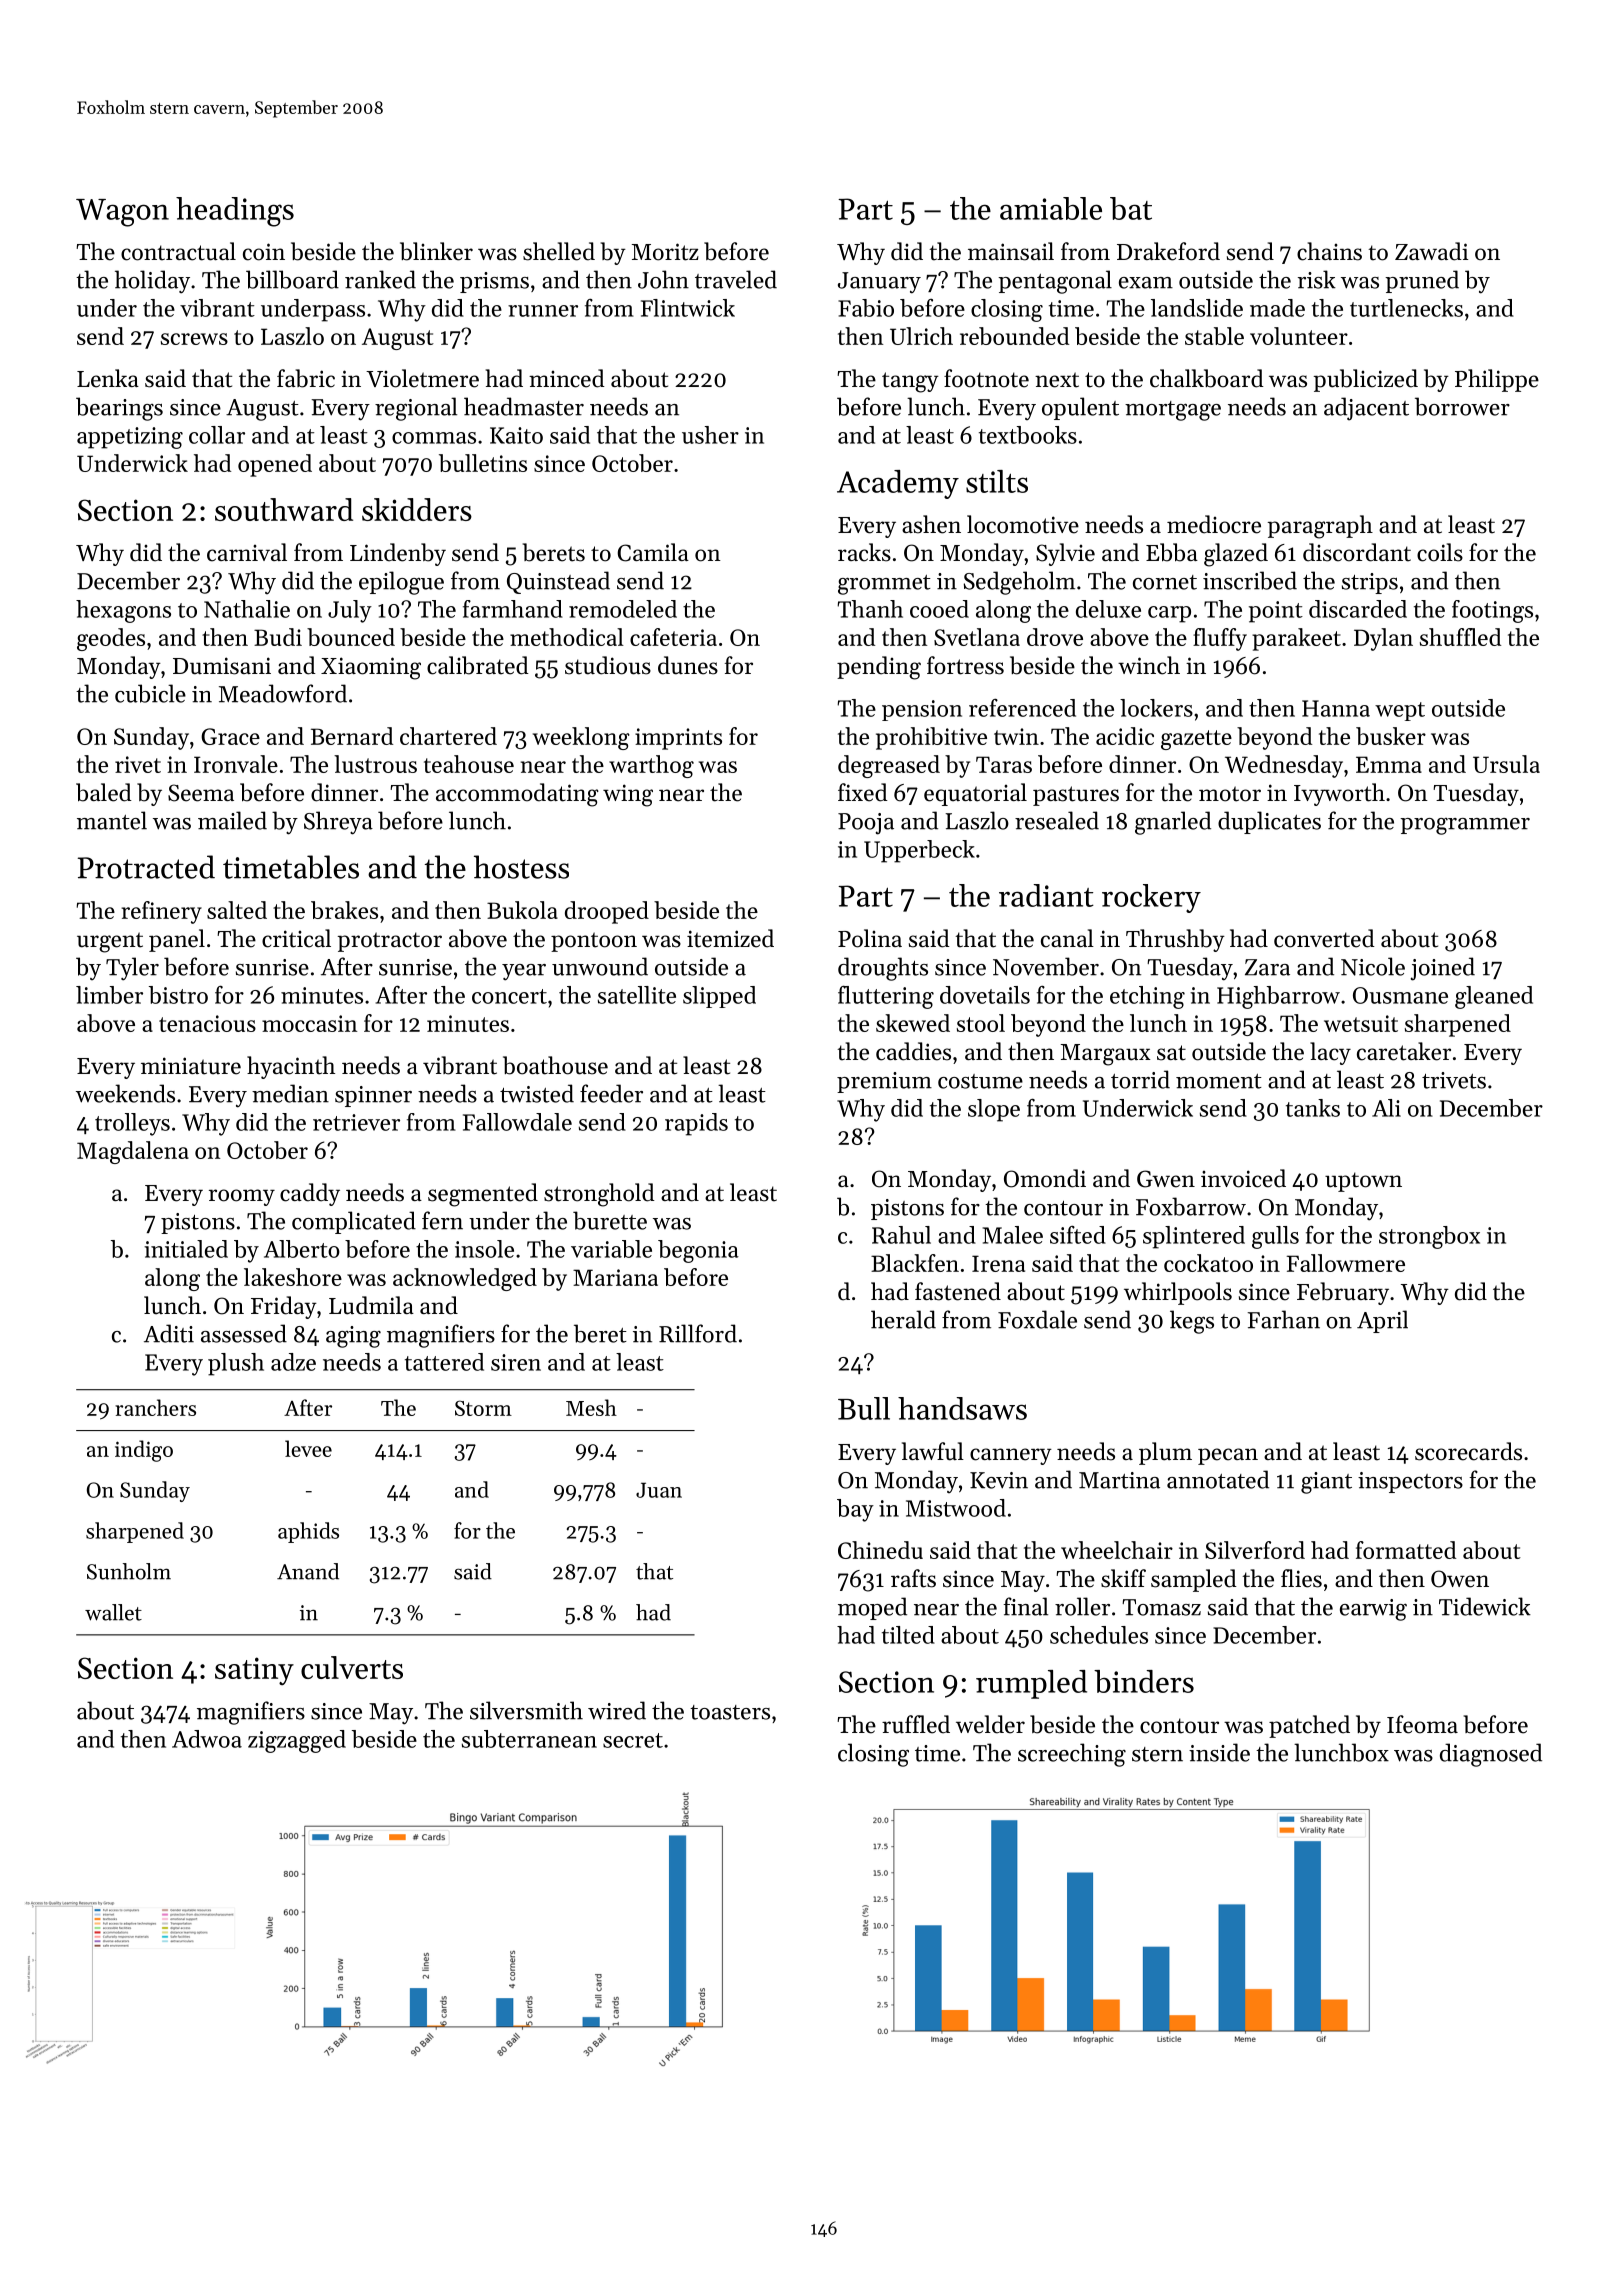 Image resolution: width=1620 pixels, height=2292 pixels. What do you see at coordinates (1004, 764) in the image?
I see `Taras` at bounding box center [1004, 764].
